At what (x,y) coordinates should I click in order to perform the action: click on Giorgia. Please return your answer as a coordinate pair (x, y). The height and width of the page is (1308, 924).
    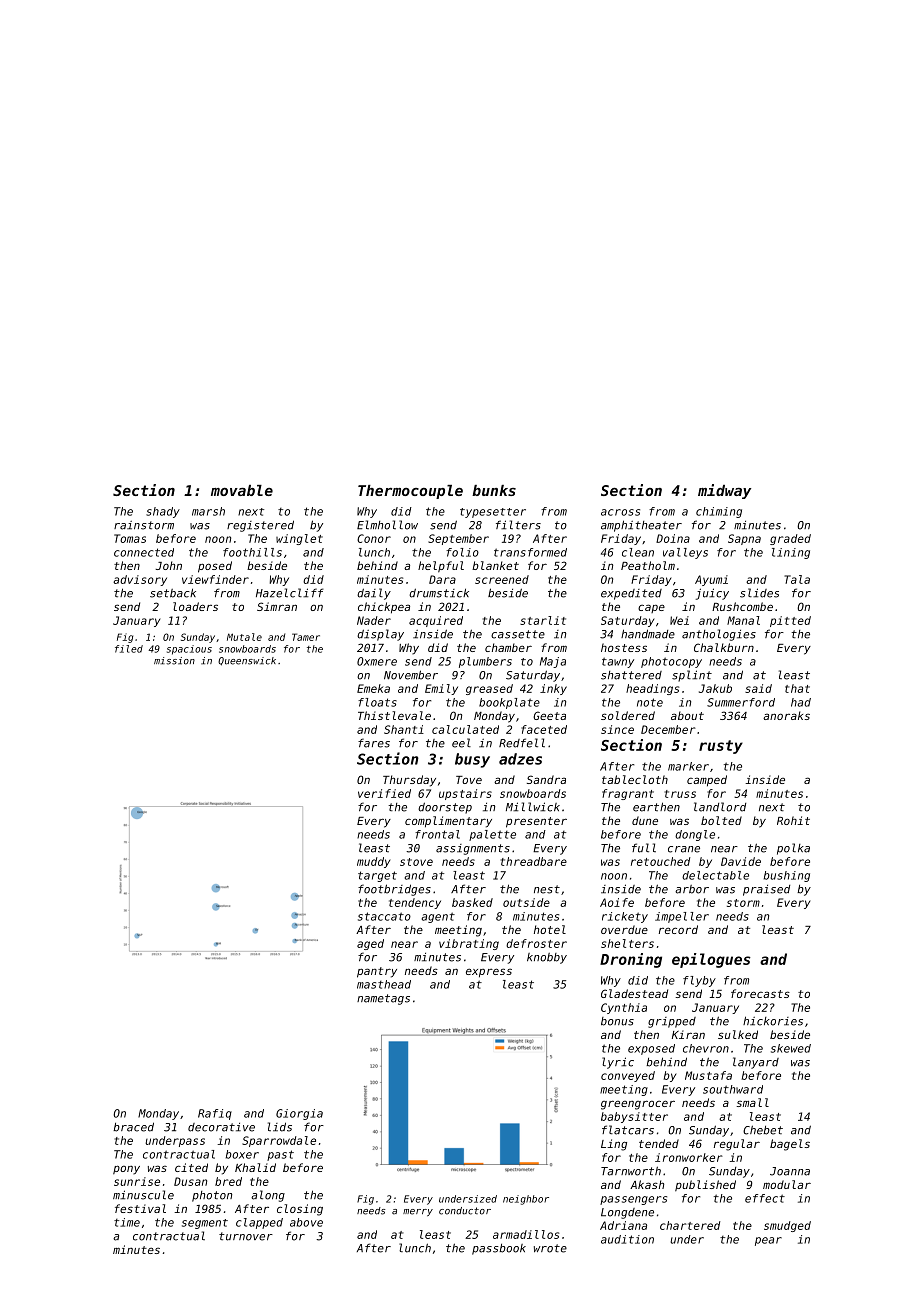
    Looking at the image, I should click on (299, 1114).
